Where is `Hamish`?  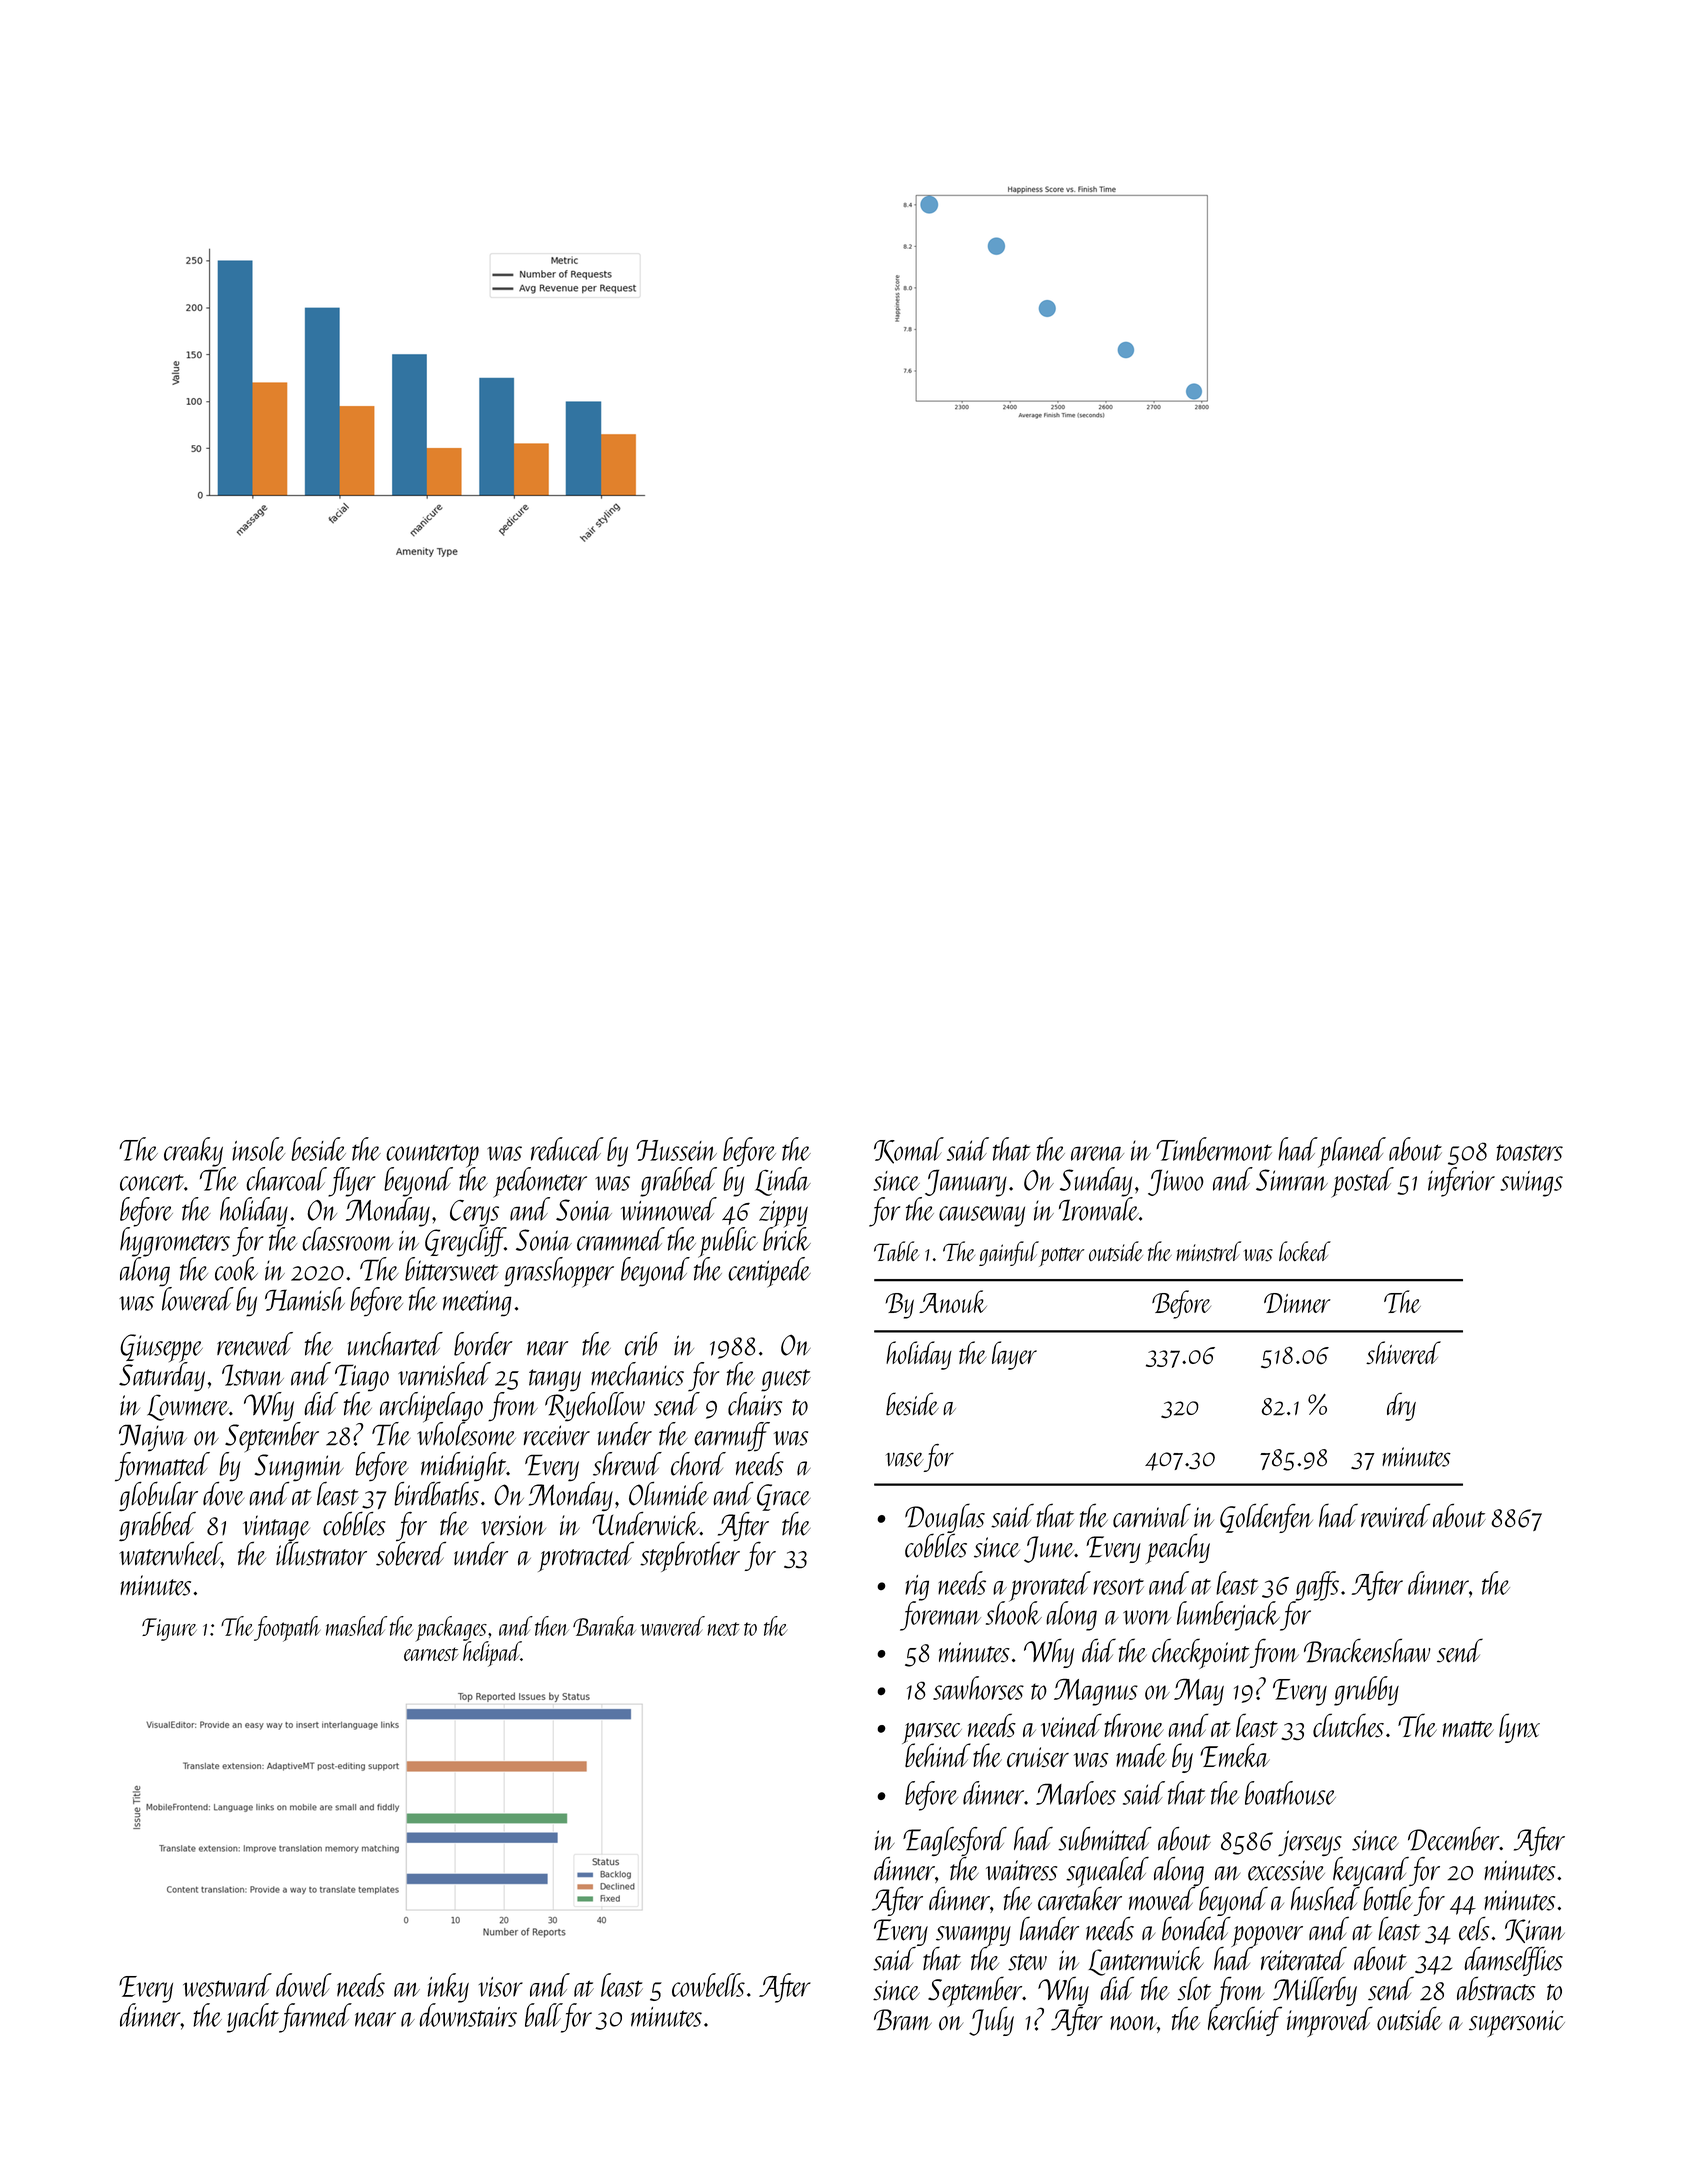
Hamish is located at coordinates (305, 1299).
